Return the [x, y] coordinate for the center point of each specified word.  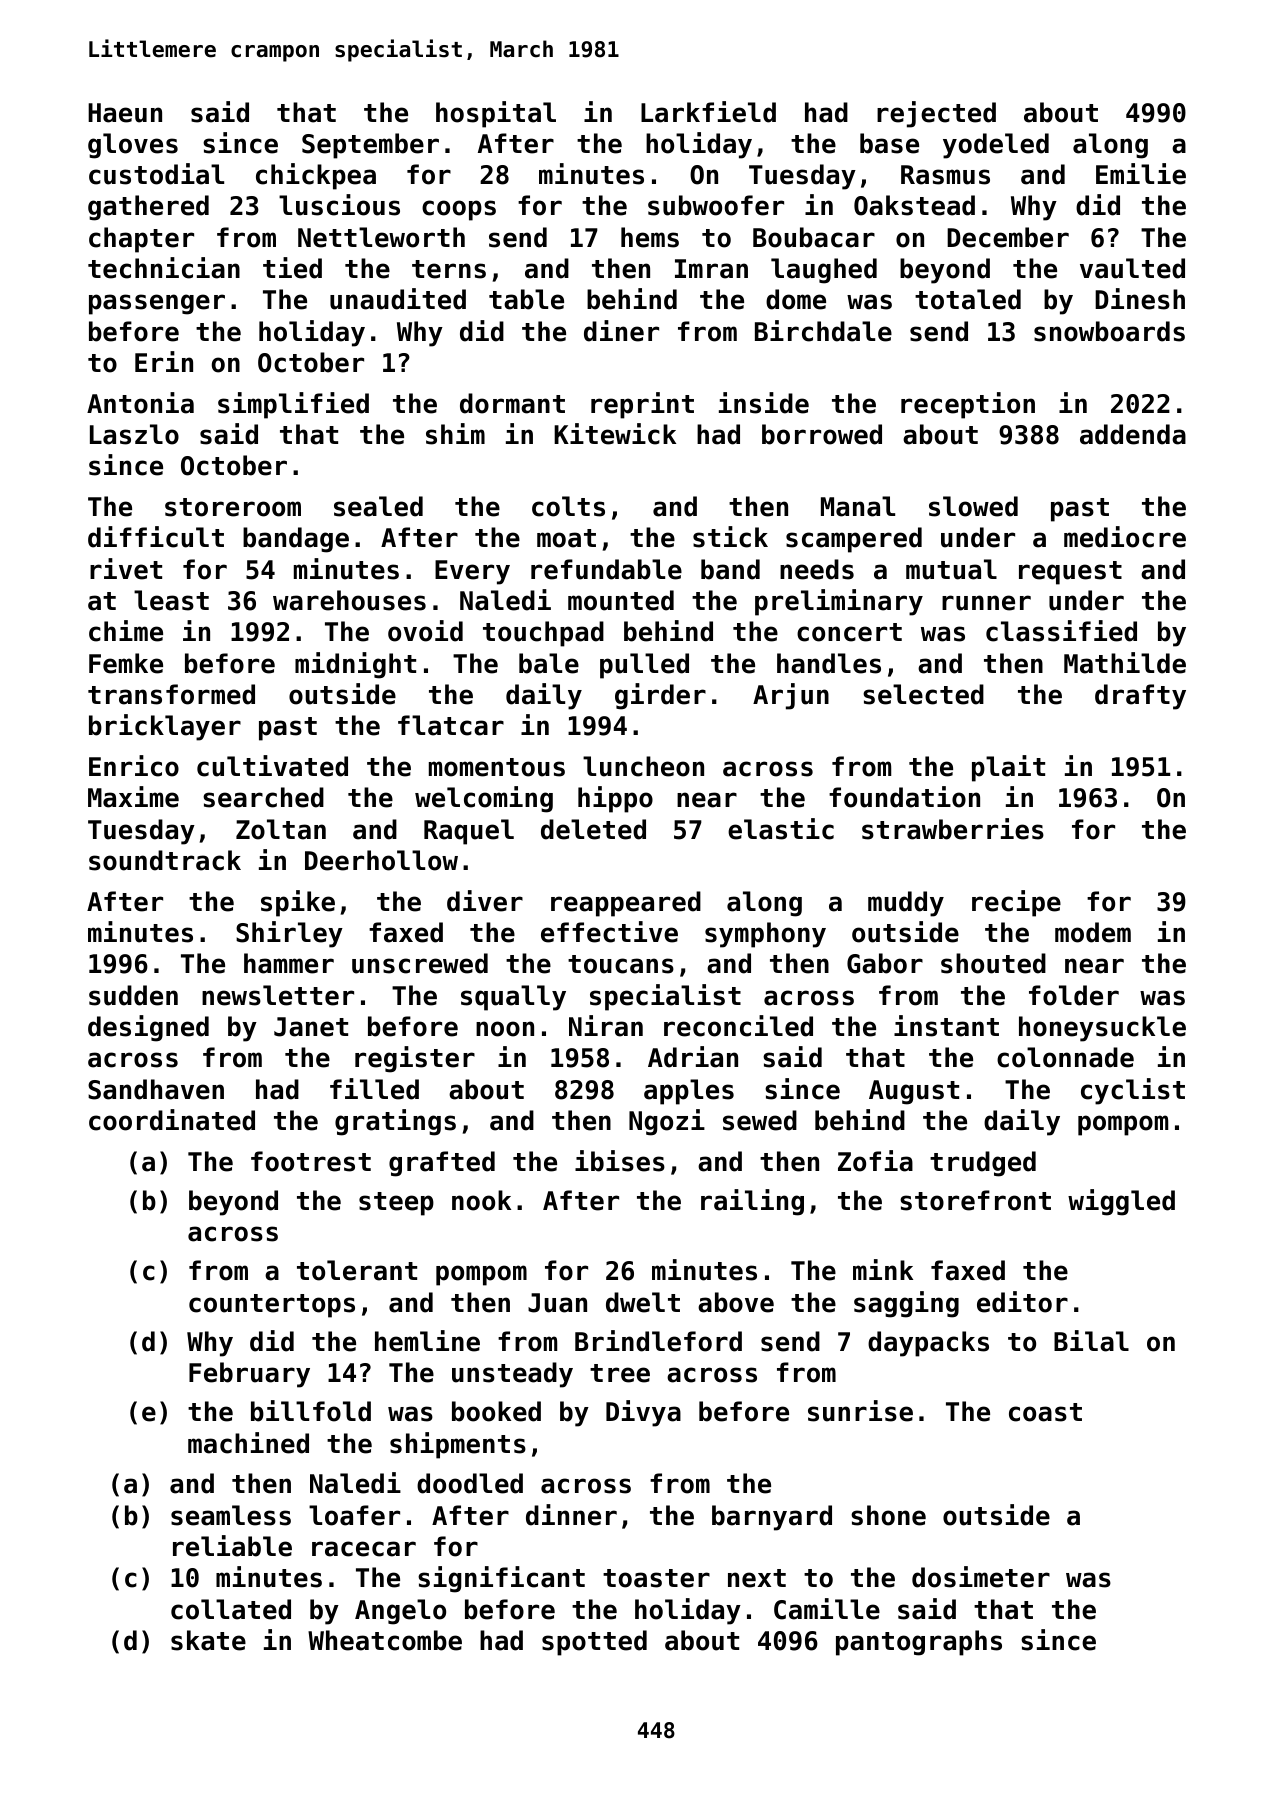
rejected [936, 114]
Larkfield [708, 112]
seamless [231, 1515]
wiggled [1121, 1202]
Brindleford [658, 1341]
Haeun [125, 113]
